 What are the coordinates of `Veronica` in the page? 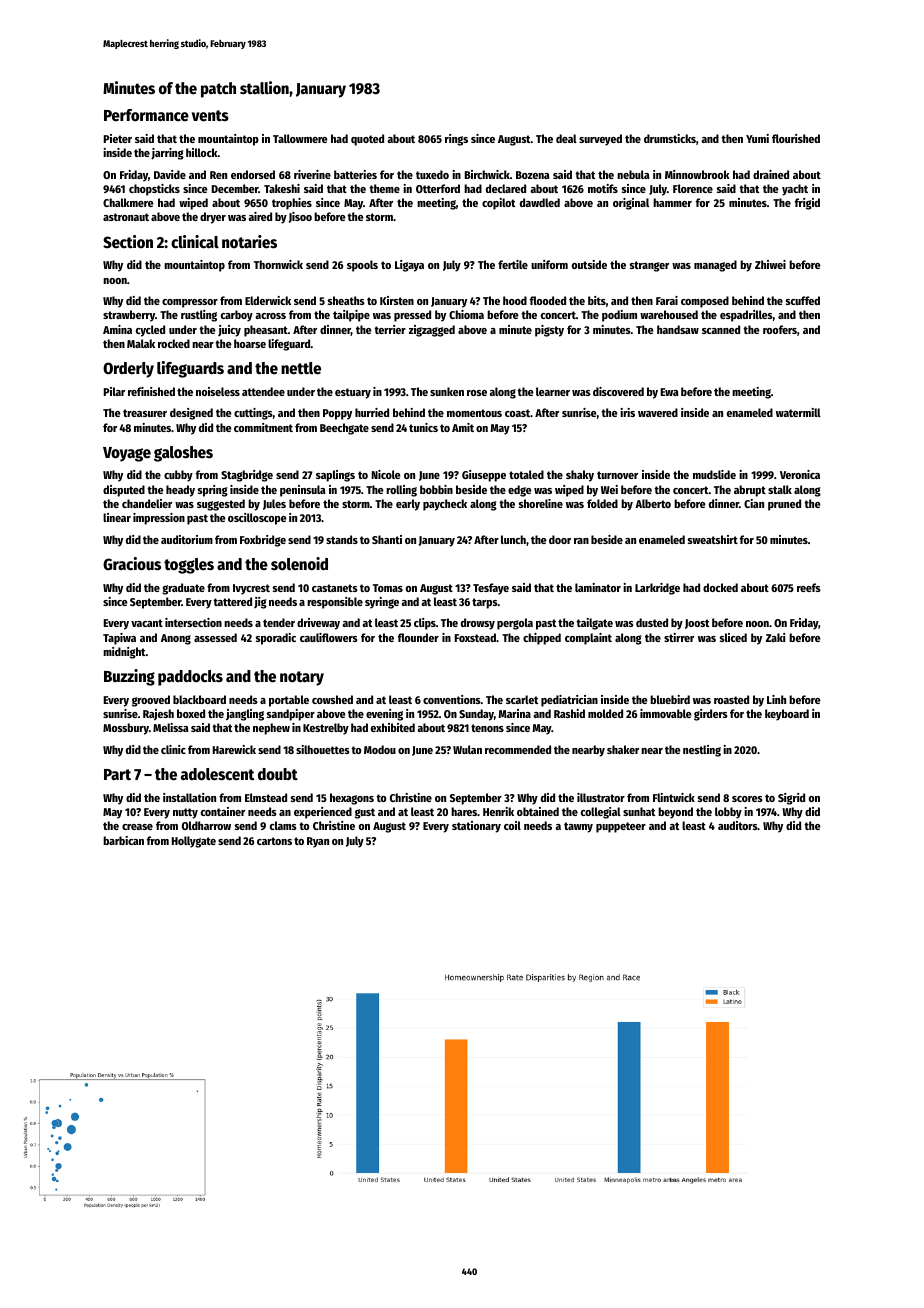 It's located at (800, 474).
